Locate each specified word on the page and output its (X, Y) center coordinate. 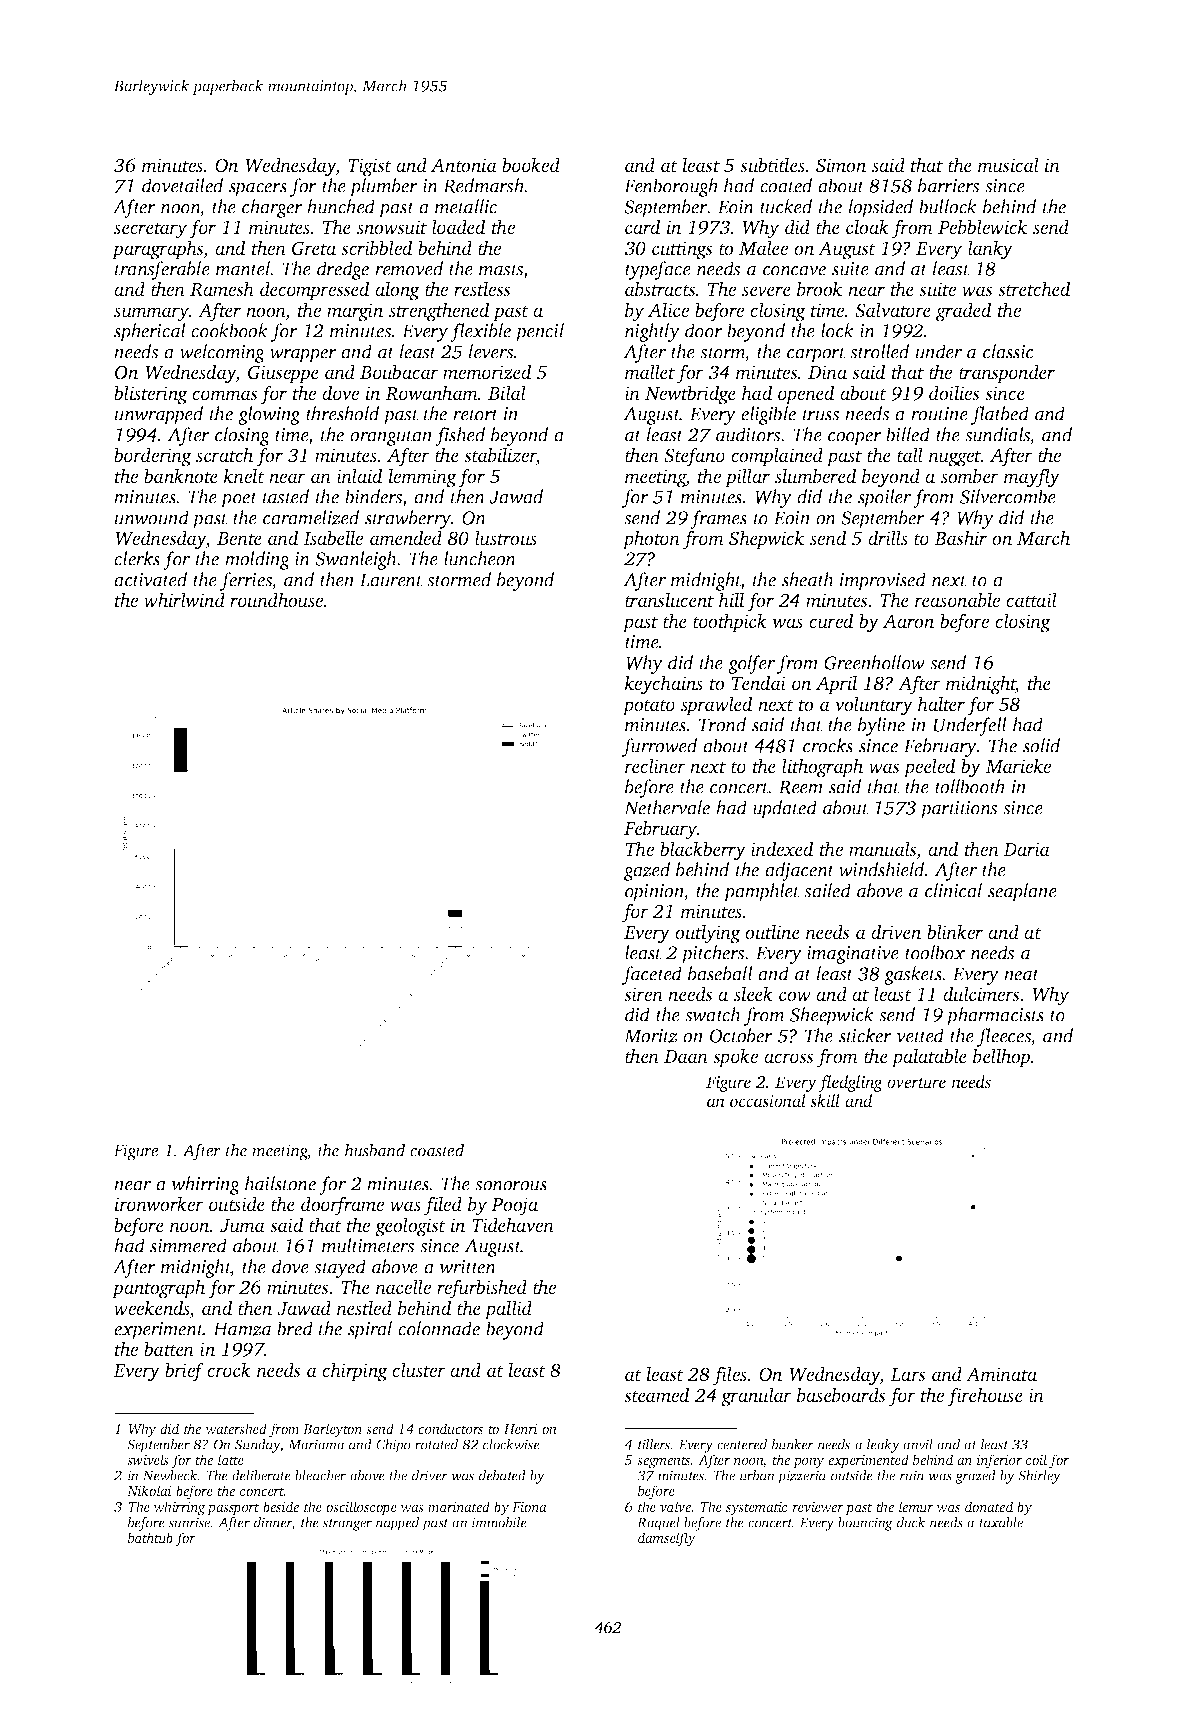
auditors (748, 434)
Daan (686, 1056)
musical (1008, 164)
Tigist (370, 167)
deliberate (261, 1475)
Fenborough (671, 187)
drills (888, 537)
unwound (151, 517)
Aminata (1001, 1374)
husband (375, 1150)
